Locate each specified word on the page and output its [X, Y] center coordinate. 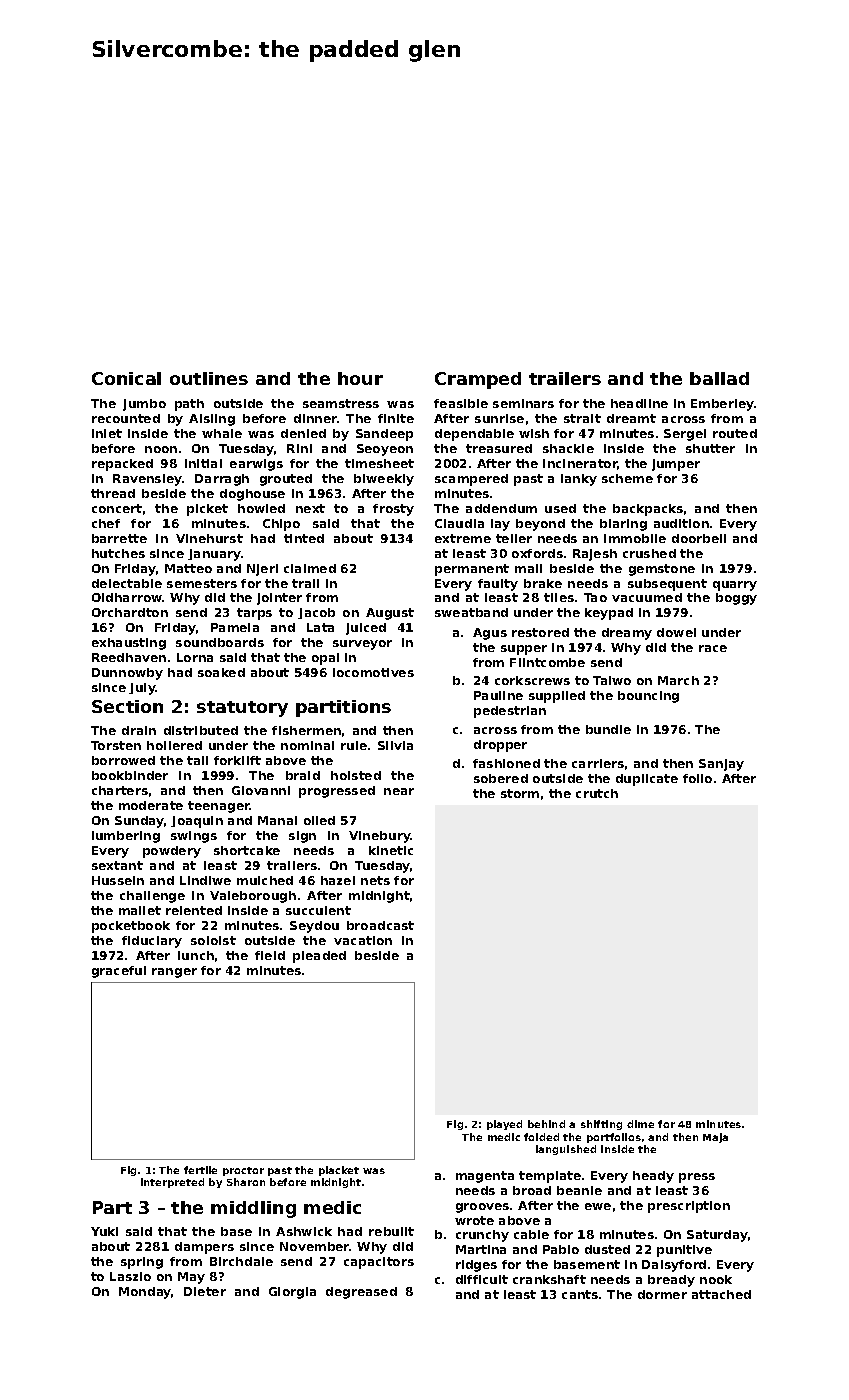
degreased [361, 1293]
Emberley [722, 405]
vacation [363, 940]
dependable [474, 435]
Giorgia [292, 1293]
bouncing [648, 697]
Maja [715, 1138]
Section [127, 706]
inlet [107, 433]
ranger [174, 973]
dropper [500, 746]
